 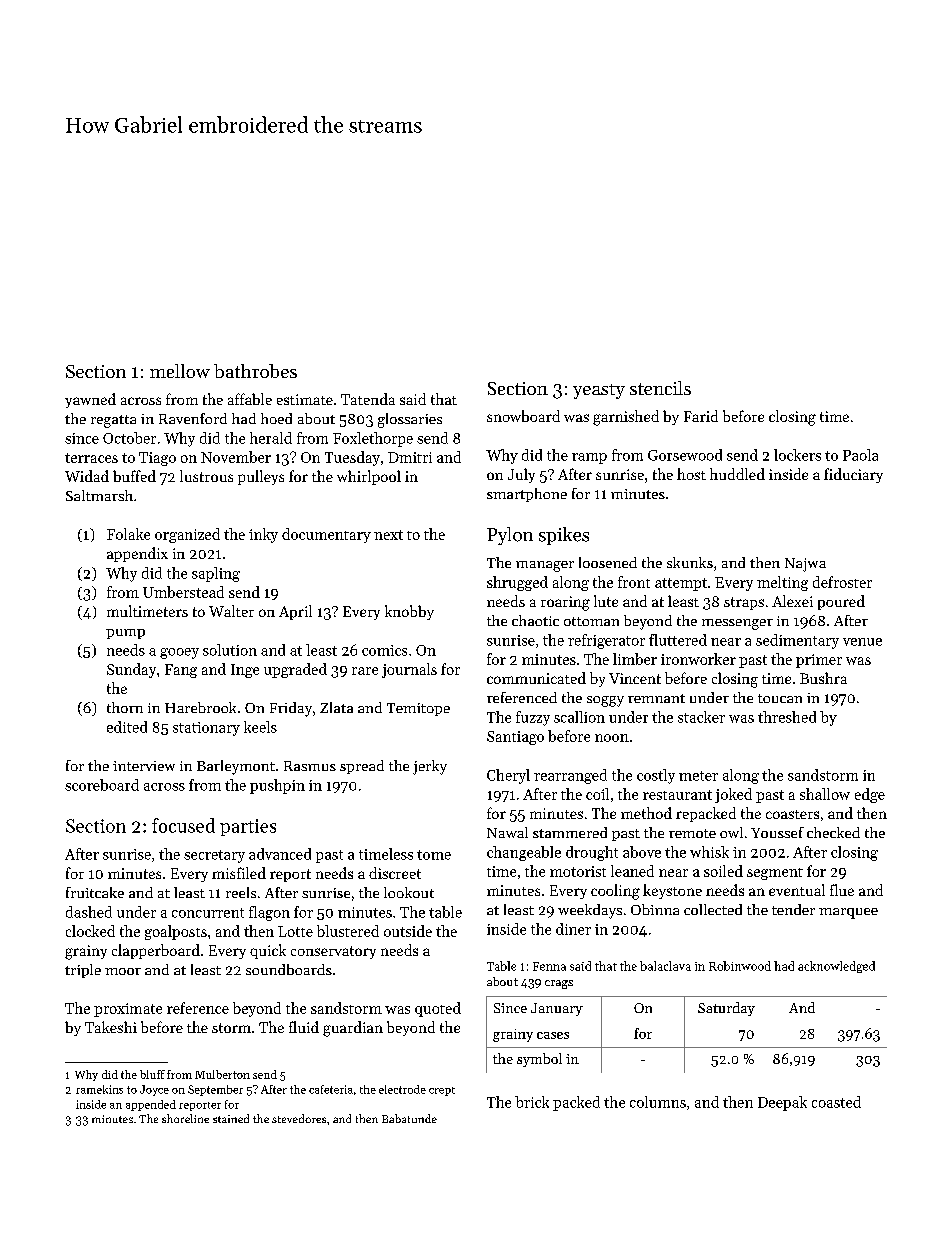 What do you see at coordinates (523, 416) in the image?
I see `snowboard` at bounding box center [523, 416].
